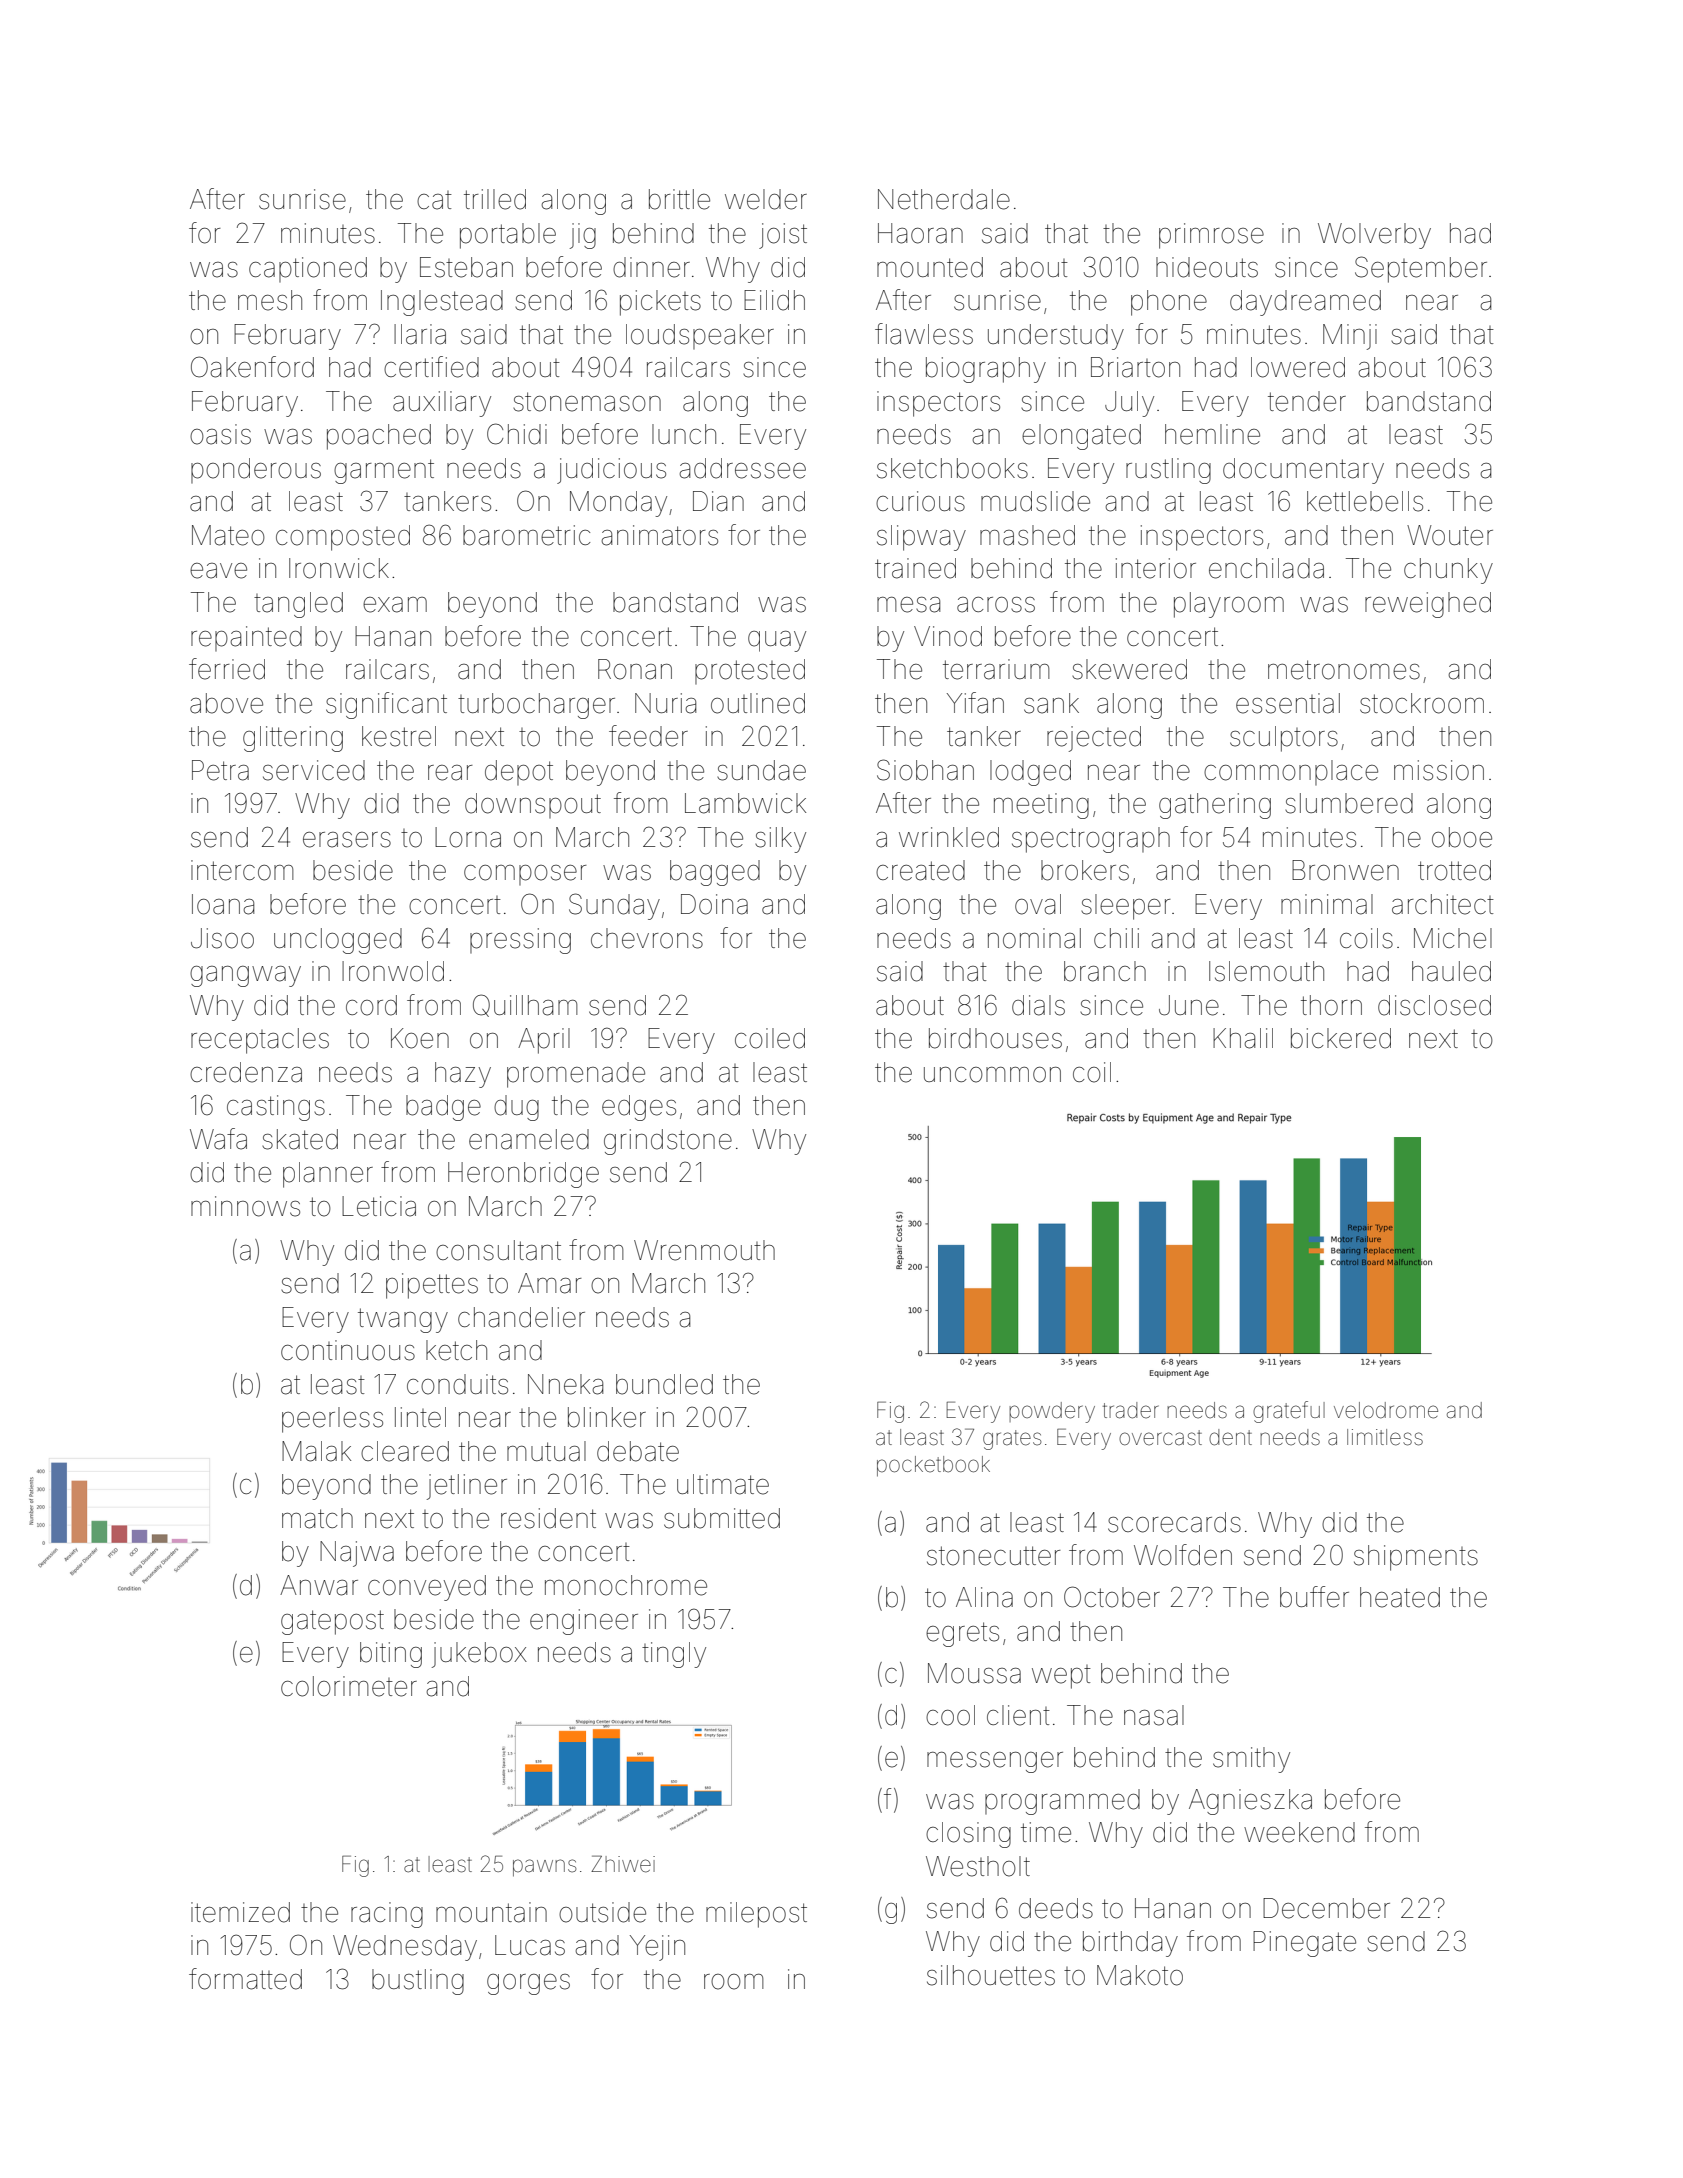 The image size is (1683, 2178). What do you see at coordinates (227, 669) in the page?
I see `ferried` at bounding box center [227, 669].
